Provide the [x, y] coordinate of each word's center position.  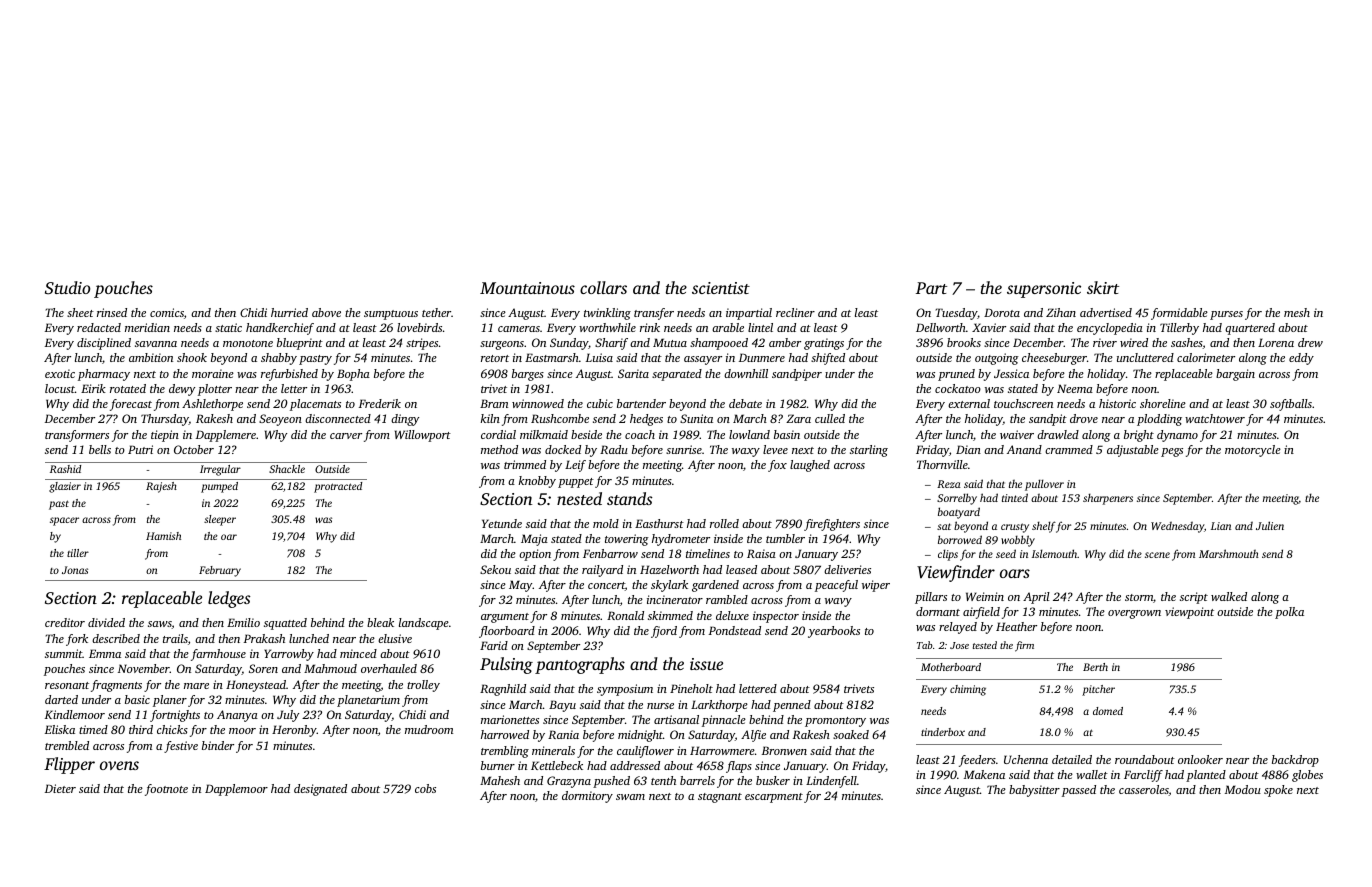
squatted [285, 624]
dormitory [587, 797]
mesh [1297, 312]
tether [436, 312]
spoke [1278, 791]
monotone [248, 343]
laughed [810, 466]
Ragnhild [503, 690]
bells [100, 449]
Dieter [60, 788]
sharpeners [1108, 499]
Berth [1095, 667]
